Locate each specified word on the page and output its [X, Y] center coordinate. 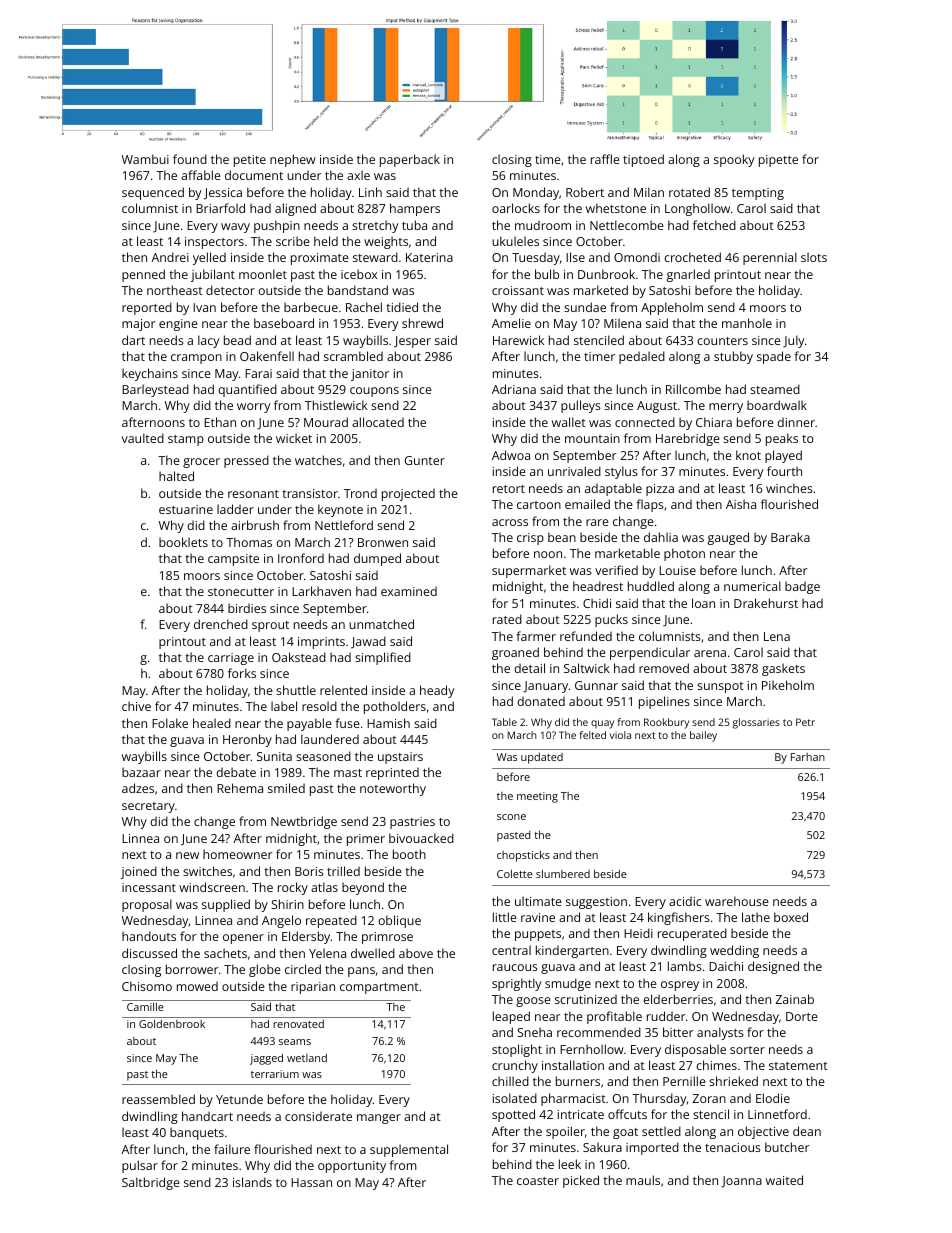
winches [789, 488]
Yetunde [239, 1099]
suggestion [596, 903]
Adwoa [511, 455]
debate [236, 772]
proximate [320, 259]
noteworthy [393, 789]
